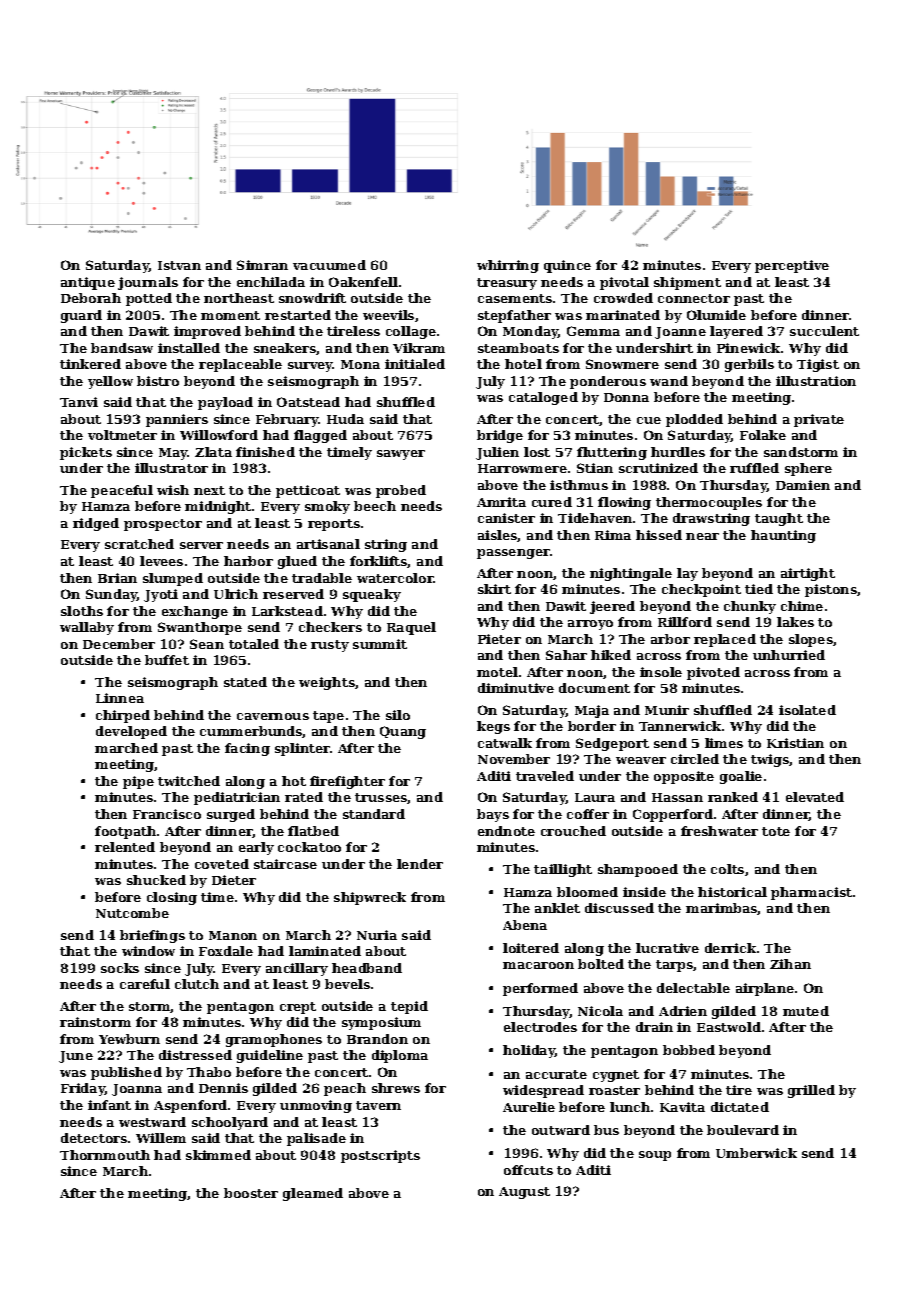 The image size is (924, 1308). What do you see at coordinates (125, 847) in the document?
I see `relented` at bounding box center [125, 847].
